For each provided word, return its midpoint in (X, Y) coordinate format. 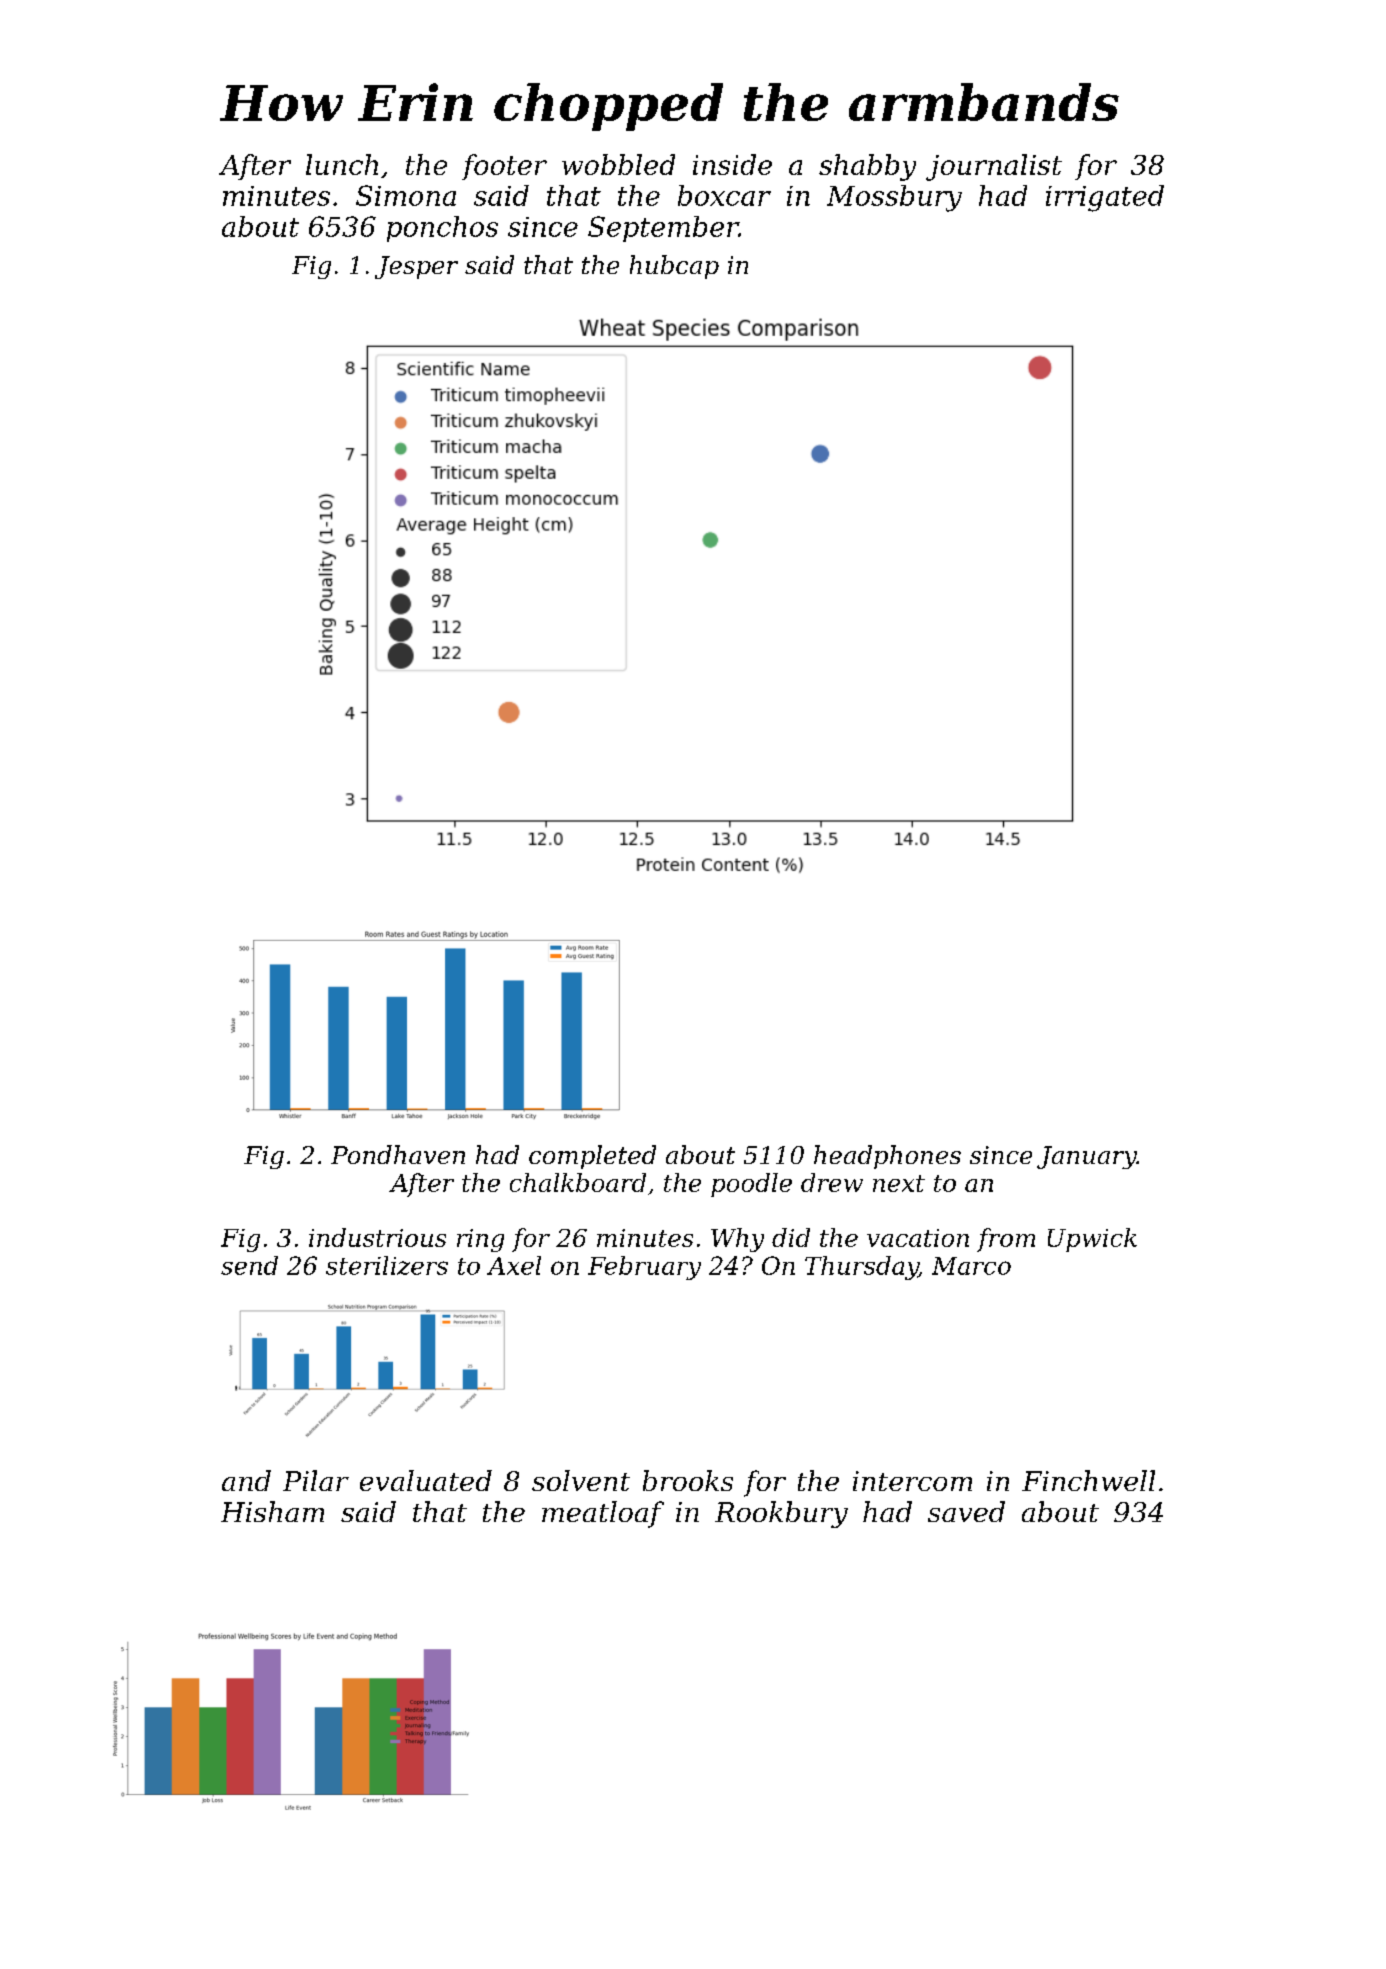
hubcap (674, 267)
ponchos (442, 229)
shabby (867, 167)
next (899, 1183)
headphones (887, 1157)
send (249, 1265)
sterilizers (387, 1265)
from (1006, 1240)
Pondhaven (398, 1154)
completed (592, 1157)
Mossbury (894, 198)
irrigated (1105, 198)
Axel (514, 1265)
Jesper (416, 267)
